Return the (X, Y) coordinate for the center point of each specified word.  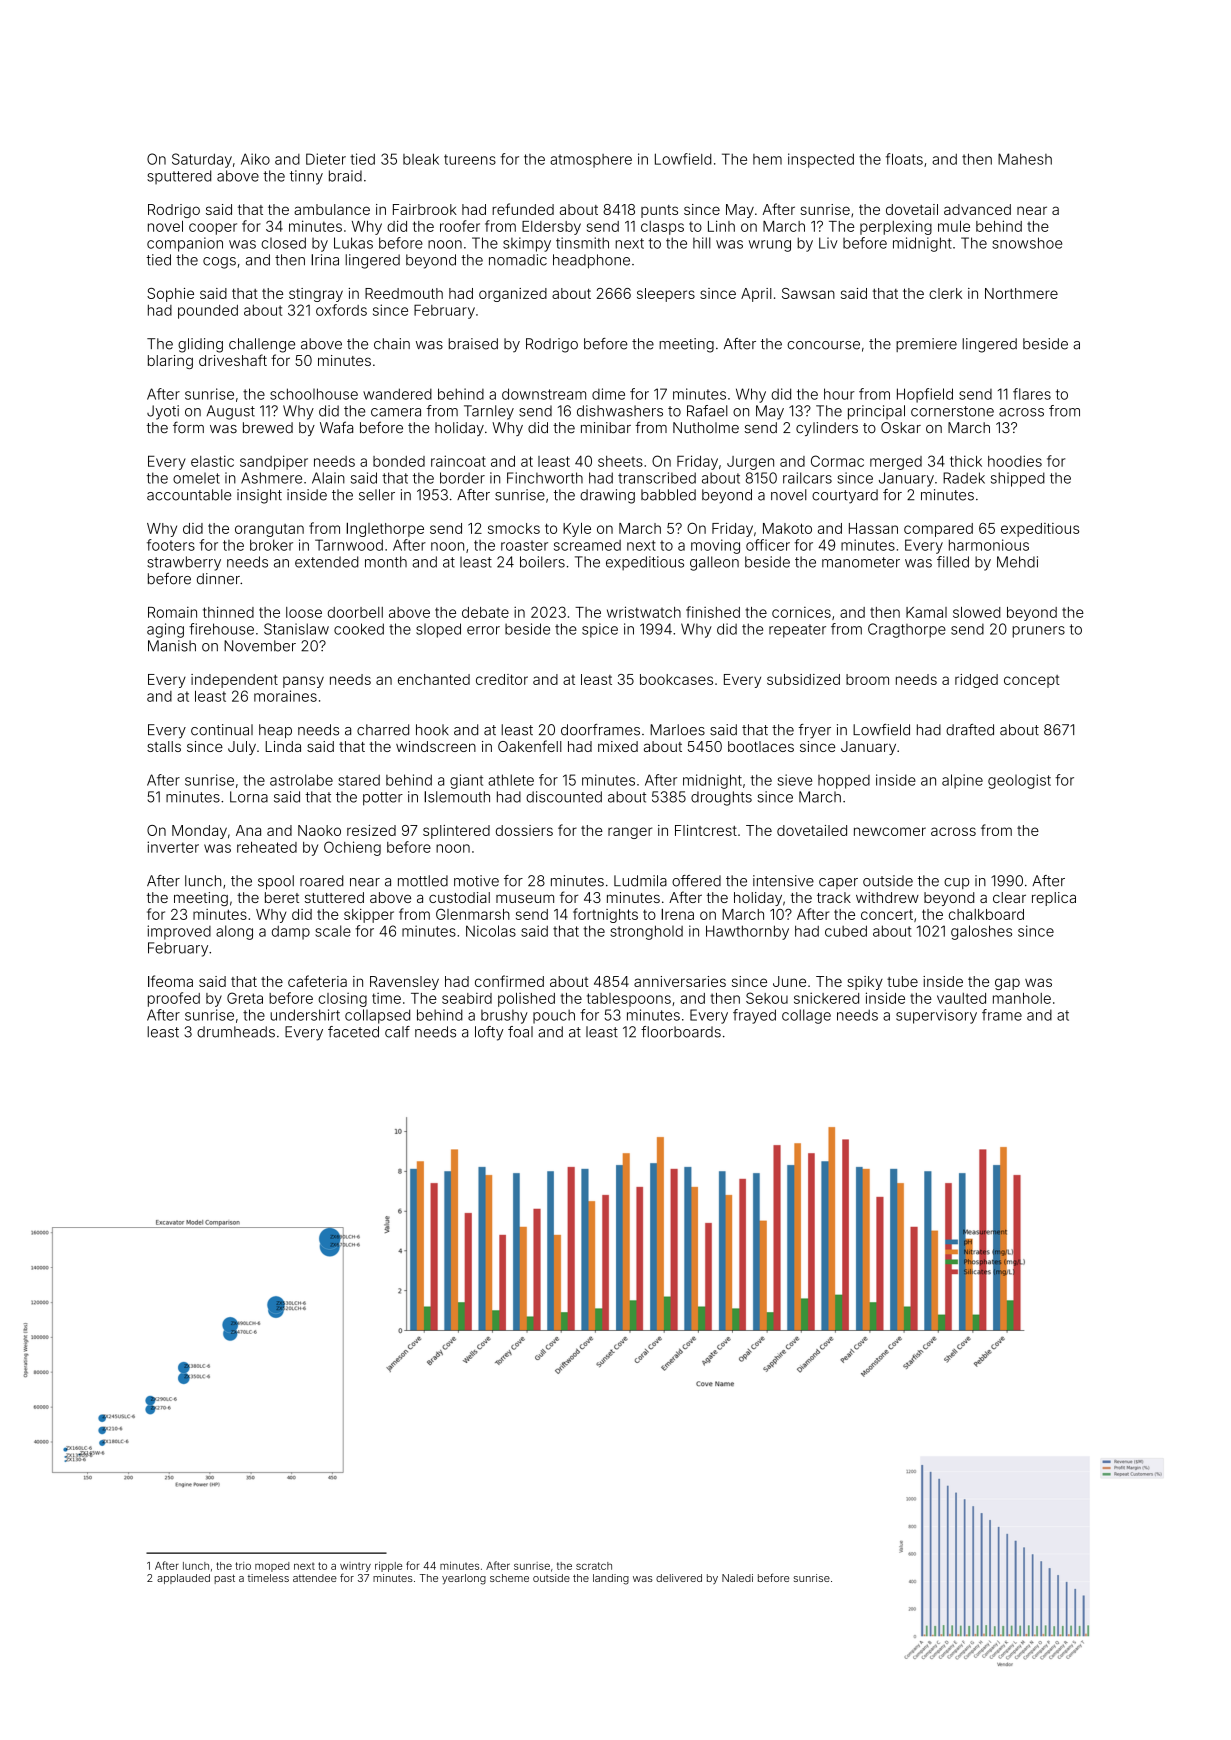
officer (768, 545)
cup (956, 883)
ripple (389, 1567)
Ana (248, 830)
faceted (353, 1032)
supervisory (936, 1016)
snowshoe (1027, 243)
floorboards (681, 1032)
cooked (359, 629)
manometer (861, 562)
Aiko (255, 159)
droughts (721, 798)
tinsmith (582, 243)
